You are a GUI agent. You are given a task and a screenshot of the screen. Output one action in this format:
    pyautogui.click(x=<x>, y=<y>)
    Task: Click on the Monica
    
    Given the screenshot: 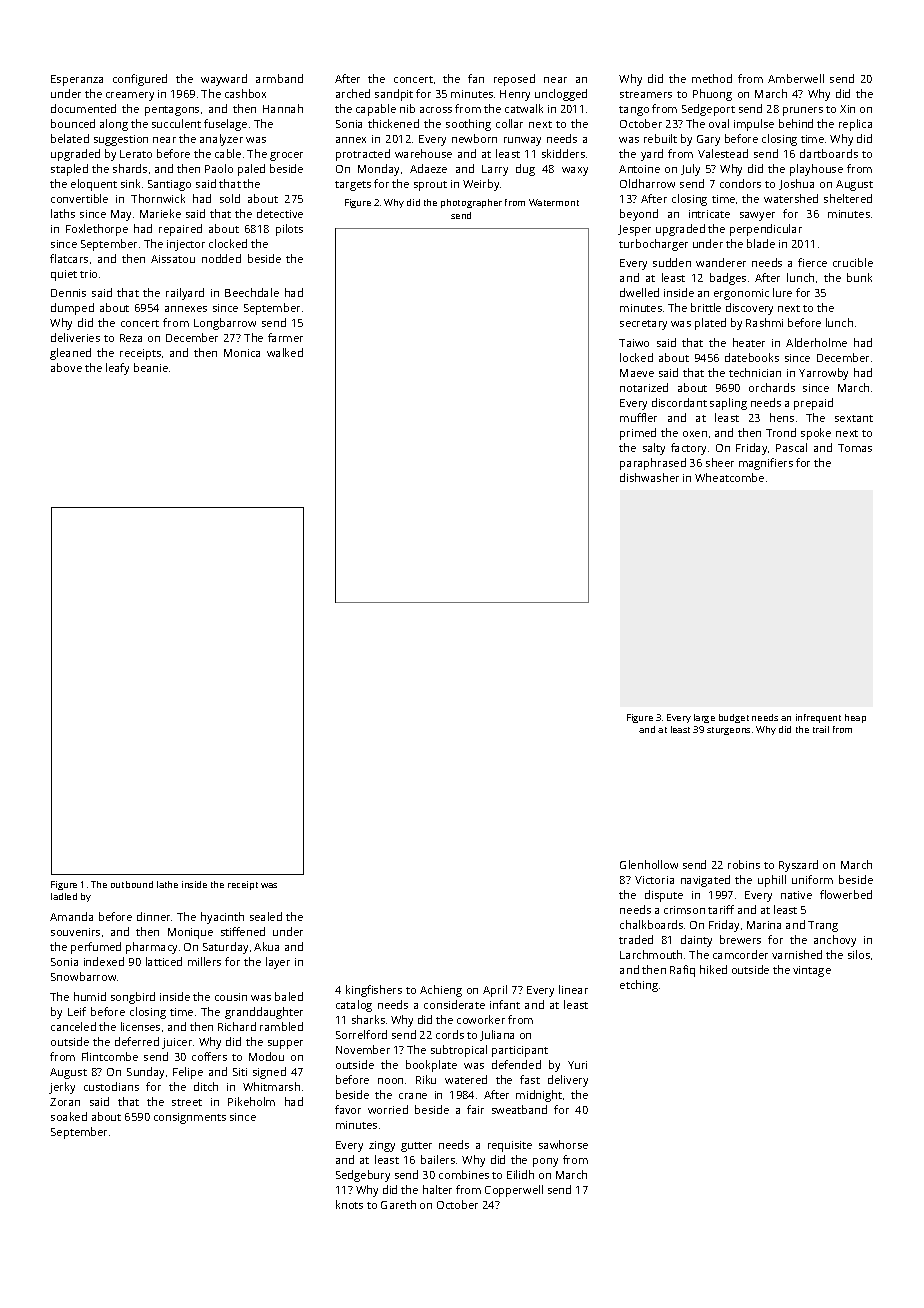 What is the action you would take?
    pyautogui.click(x=242, y=353)
